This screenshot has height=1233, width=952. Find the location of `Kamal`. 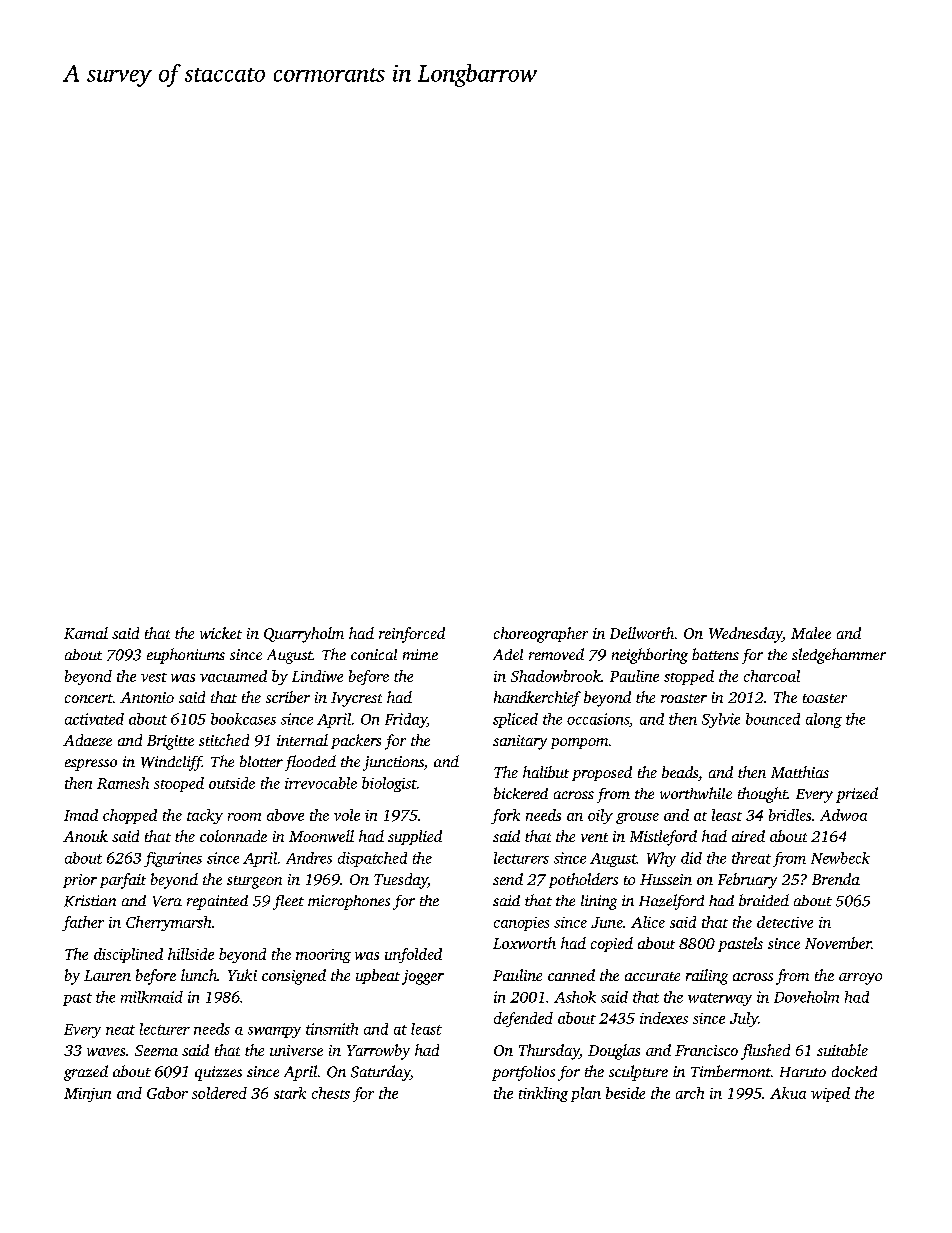

Kamal is located at coordinates (86, 633).
